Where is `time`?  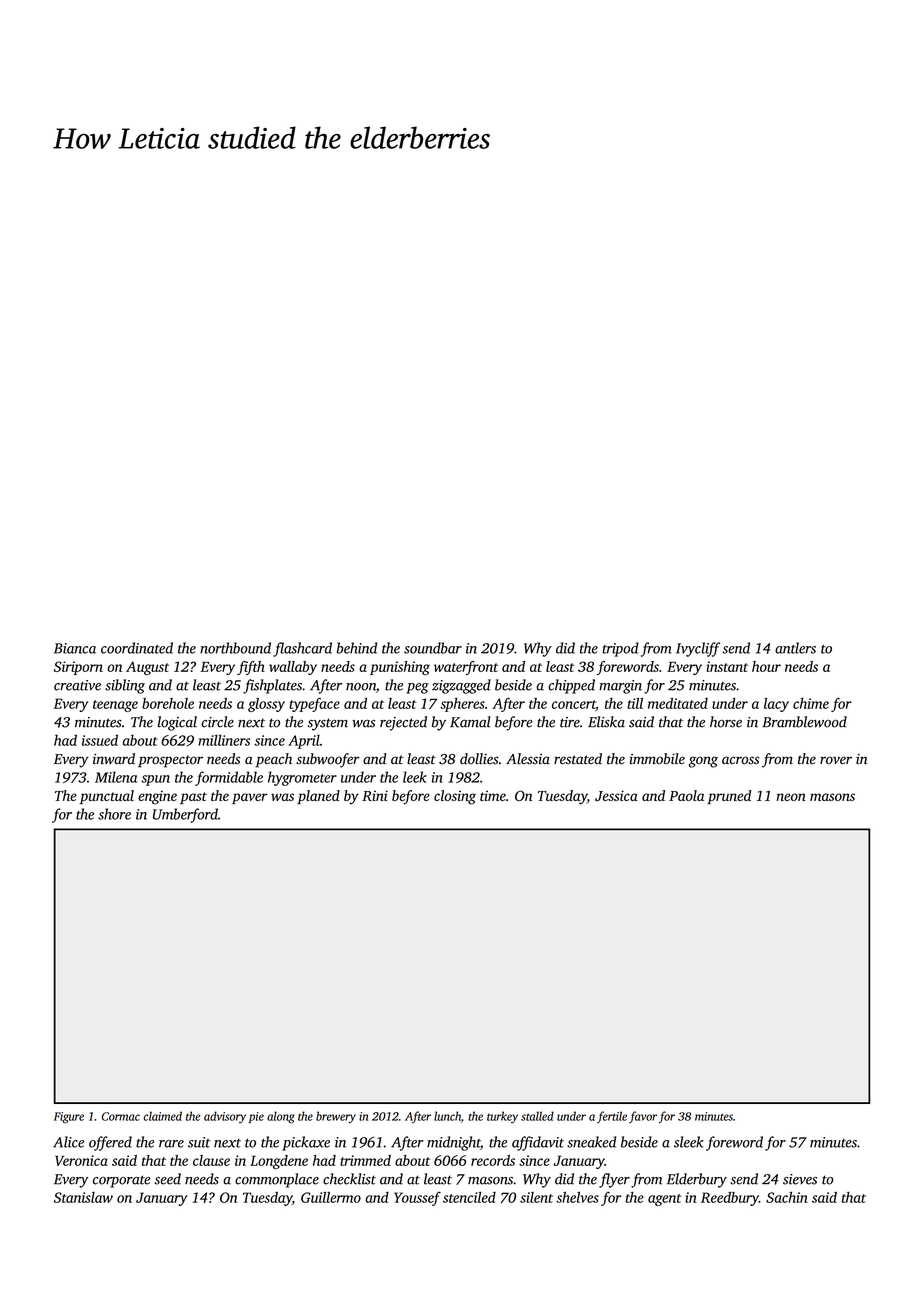
time is located at coordinates (493, 796).
